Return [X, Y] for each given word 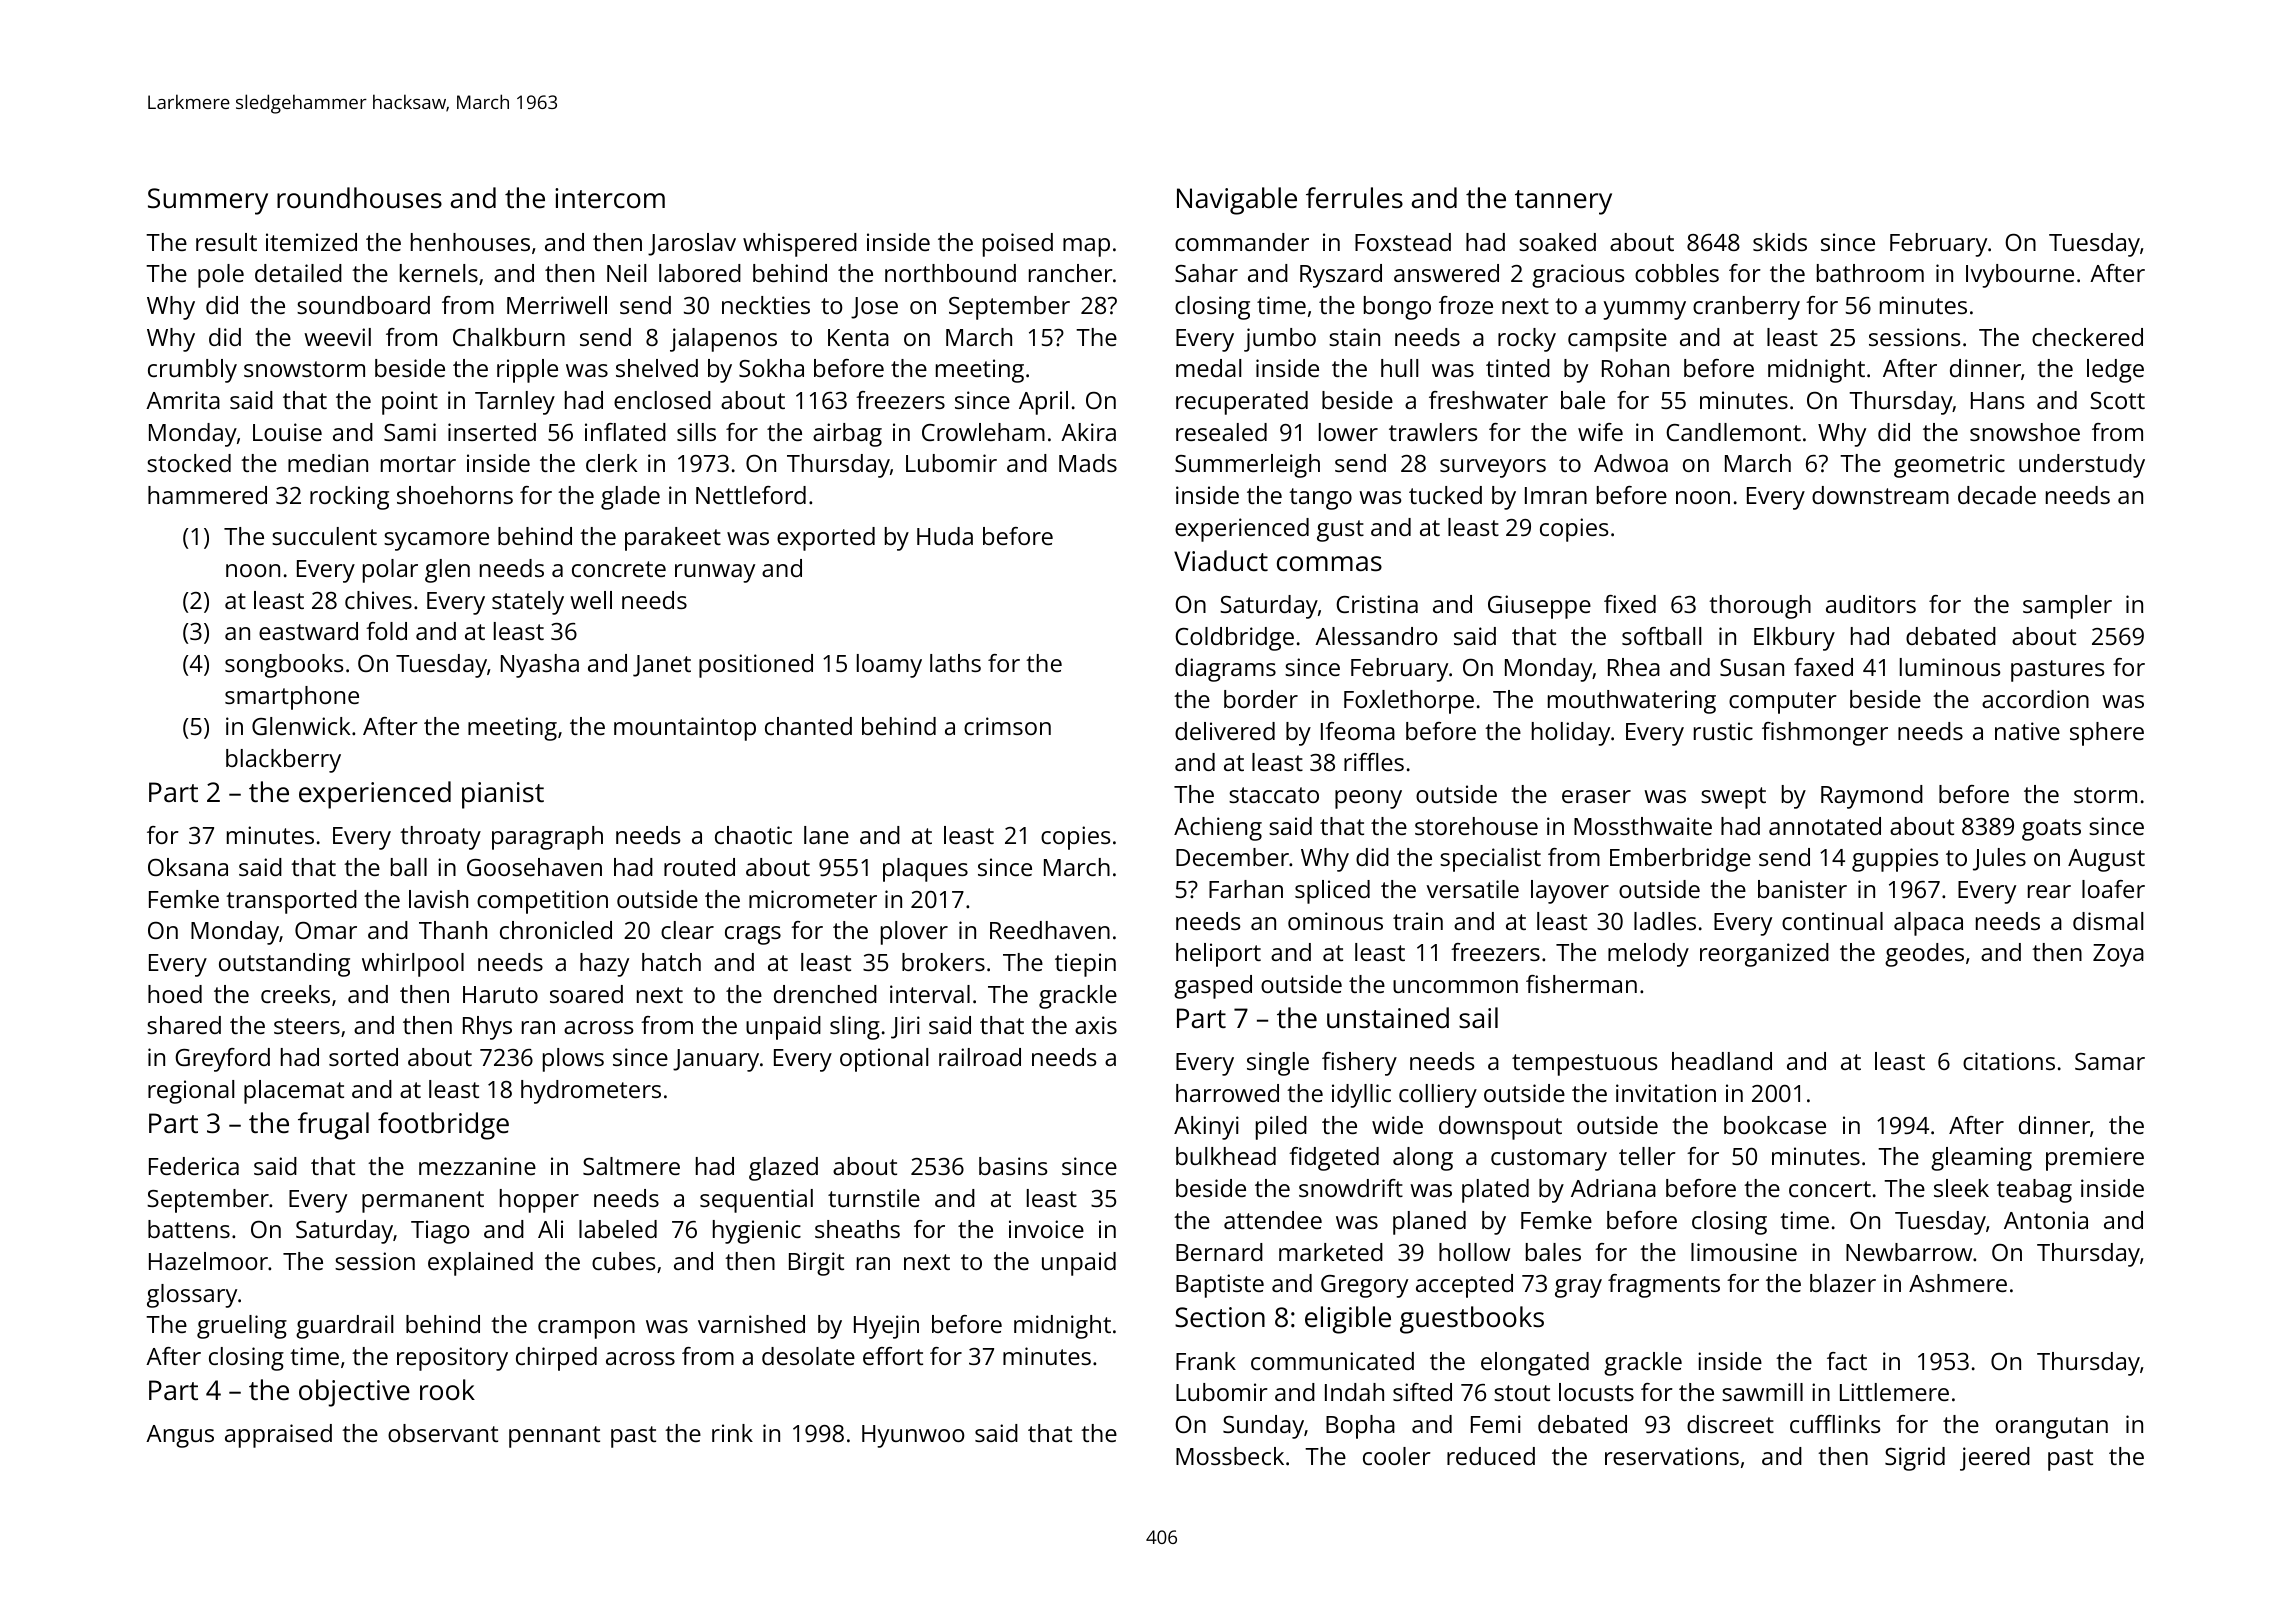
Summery [208, 201]
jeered [1995, 1459]
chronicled [556, 930]
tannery [1563, 202]
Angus [180, 1436]
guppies [1895, 860]
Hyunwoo [913, 1436]
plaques [925, 870]
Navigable [1237, 201]
